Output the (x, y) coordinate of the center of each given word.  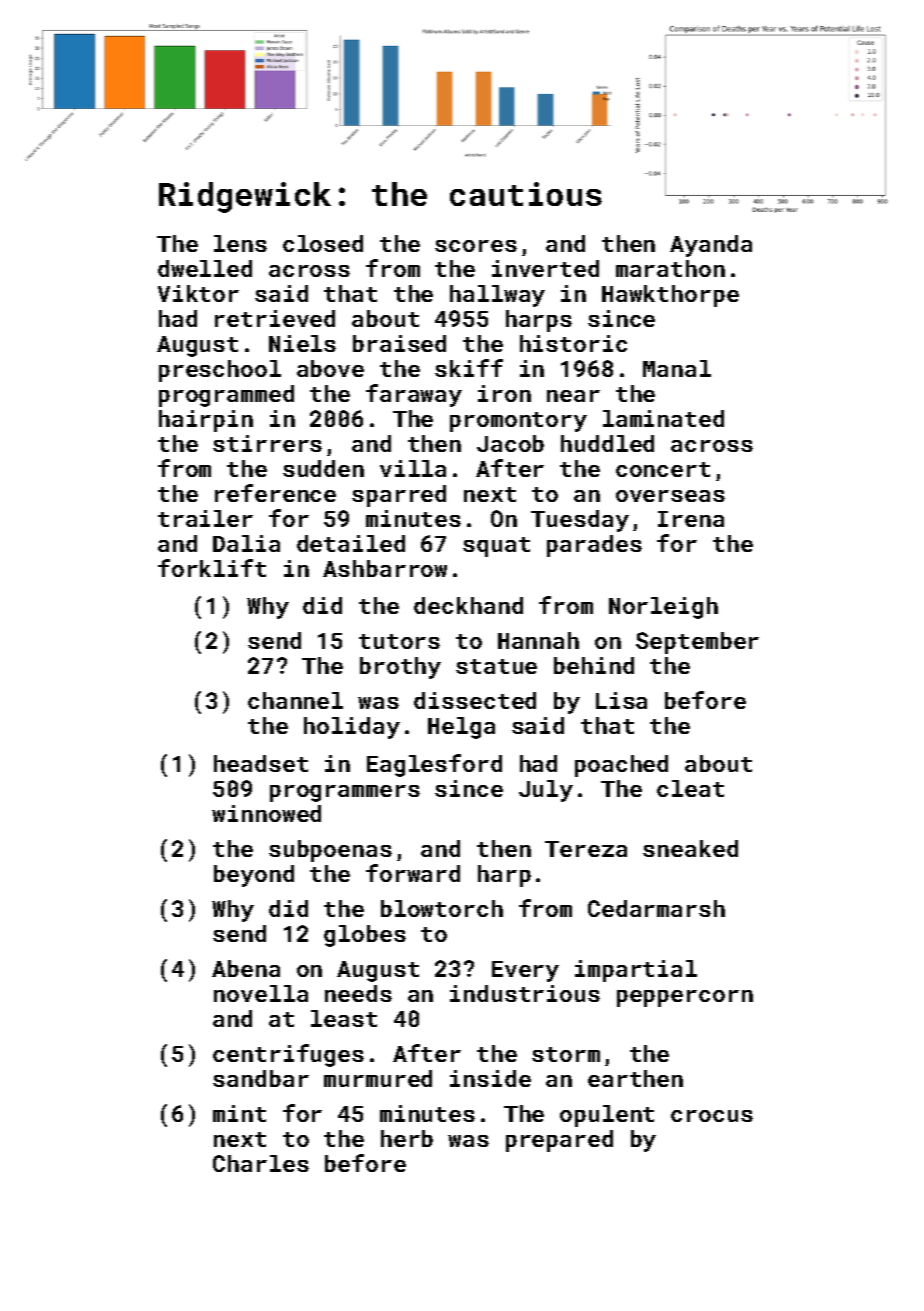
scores (476, 246)
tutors (399, 641)
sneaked (690, 848)
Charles (261, 1163)
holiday (352, 728)
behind (594, 665)
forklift (212, 568)
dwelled (205, 268)
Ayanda (711, 246)
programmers (345, 793)
